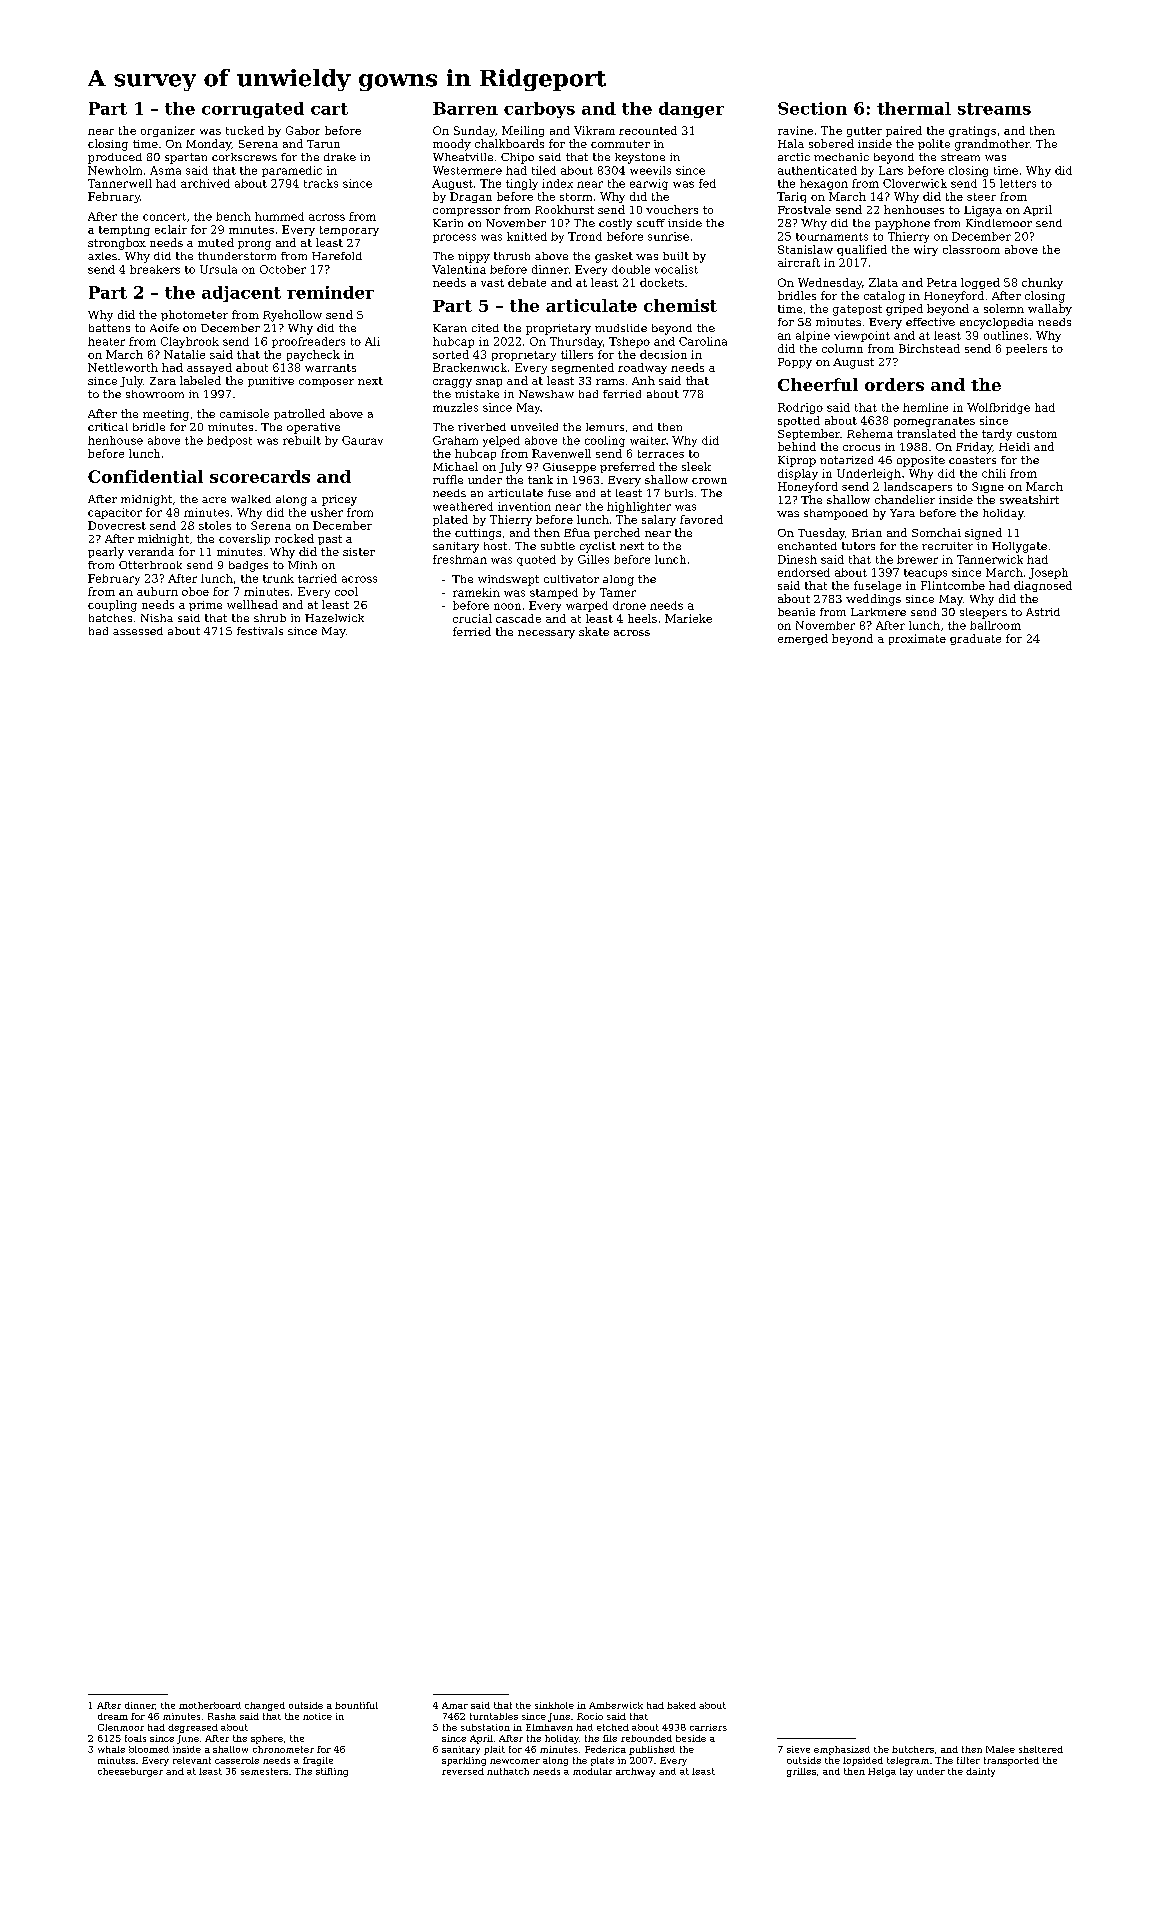 The height and width of the screenshot is (1913, 1161). What do you see at coordinates (917, 639) in the screenshot?
I see `proximate` at bounding box center [917, 639].
